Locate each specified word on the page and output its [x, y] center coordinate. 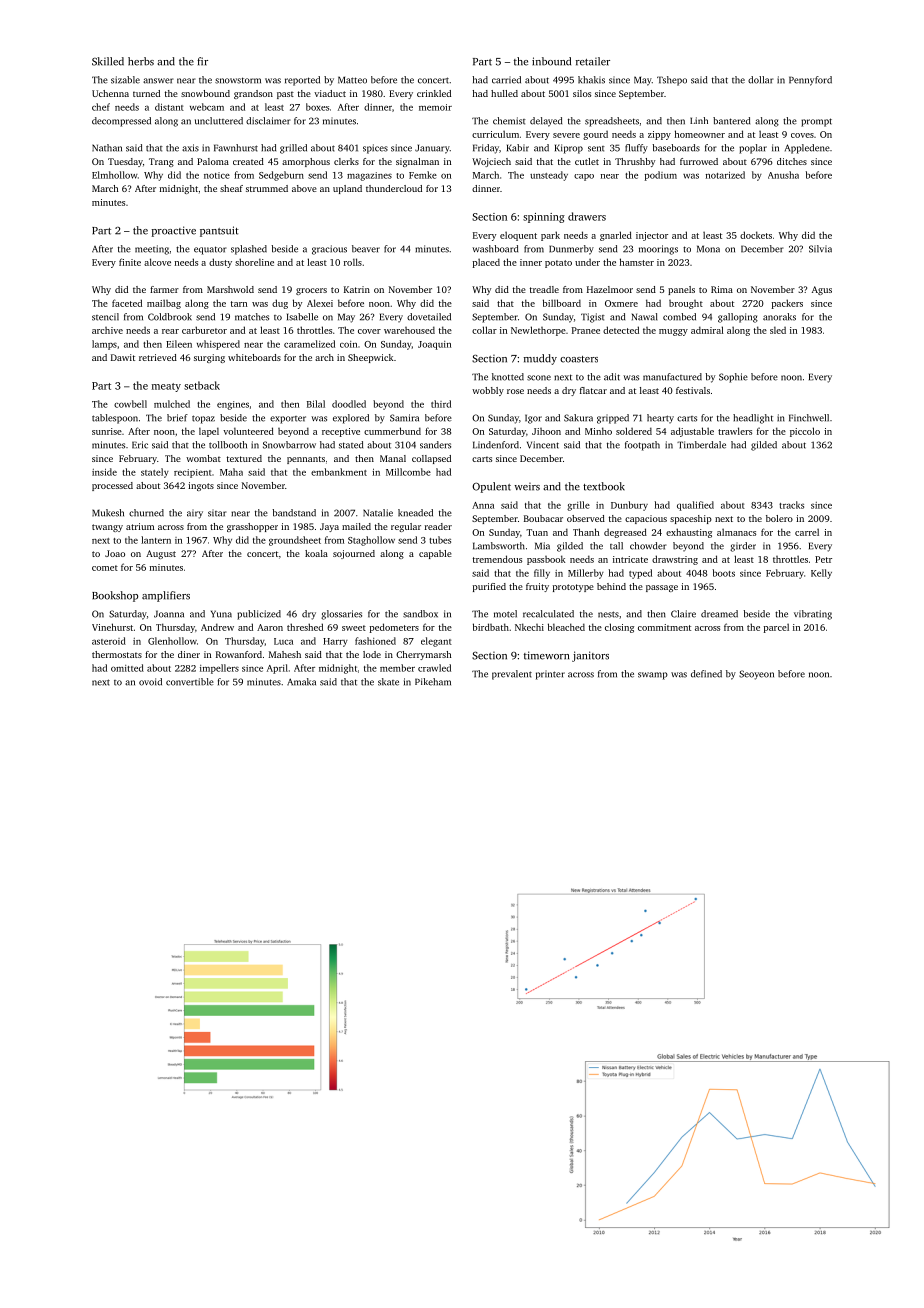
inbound [551, 61]
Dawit [123, 357]
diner [189, 654]
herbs [141, 61]
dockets [756, 235]
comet [105, 568]
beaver [366, 249]
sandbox [420, 614]
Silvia [820, 249]
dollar [761, 80]
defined [706, 674]
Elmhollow [115, 175]
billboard [562, 303]
